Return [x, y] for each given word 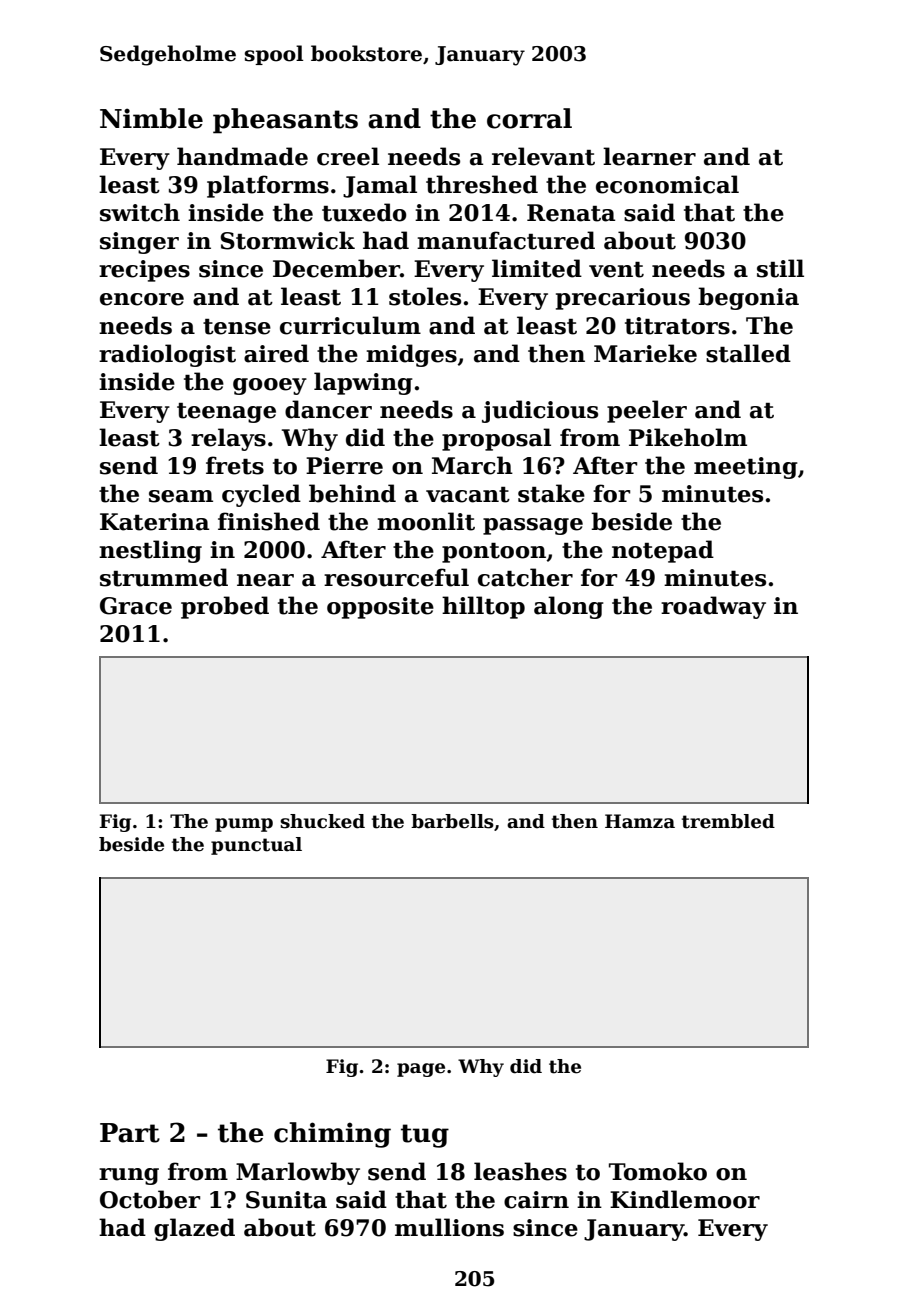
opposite [380, 608]
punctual [256, 846]
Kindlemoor [685, 1199]
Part [130, 1133]
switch [140, 212]
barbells [452, 821]
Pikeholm [688, 437]
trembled [728, 821]
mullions [449, 1227]
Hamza [640, 821]
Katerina [154, 522]
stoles [425, 296]
